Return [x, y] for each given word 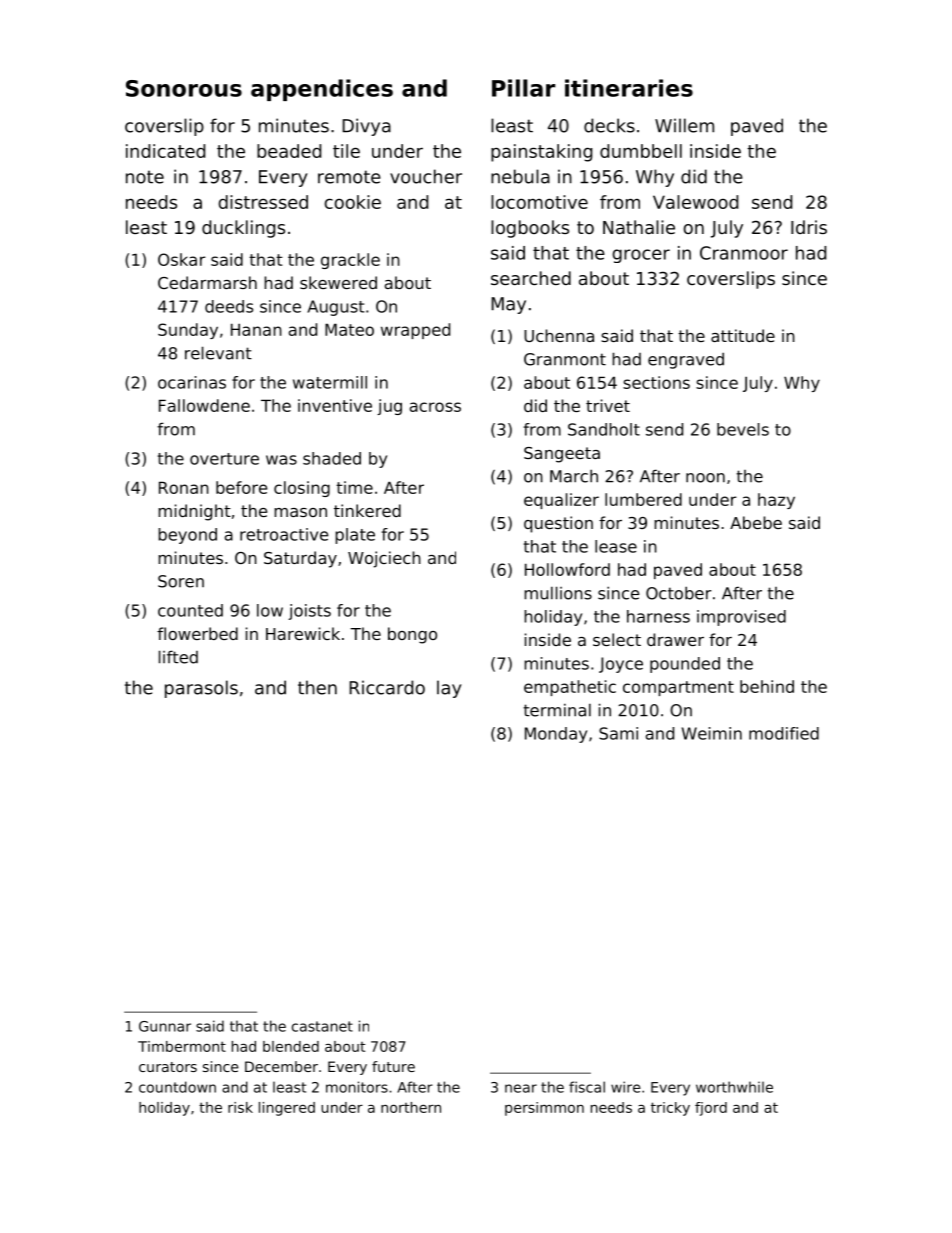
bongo [412, 635]
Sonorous [184, 88]
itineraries [629, 88]
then [317, 687]
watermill [330, 382]
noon [705, 478]
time [354, 487]
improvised [741, 618]
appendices [322, 90]
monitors [357, 1087]
